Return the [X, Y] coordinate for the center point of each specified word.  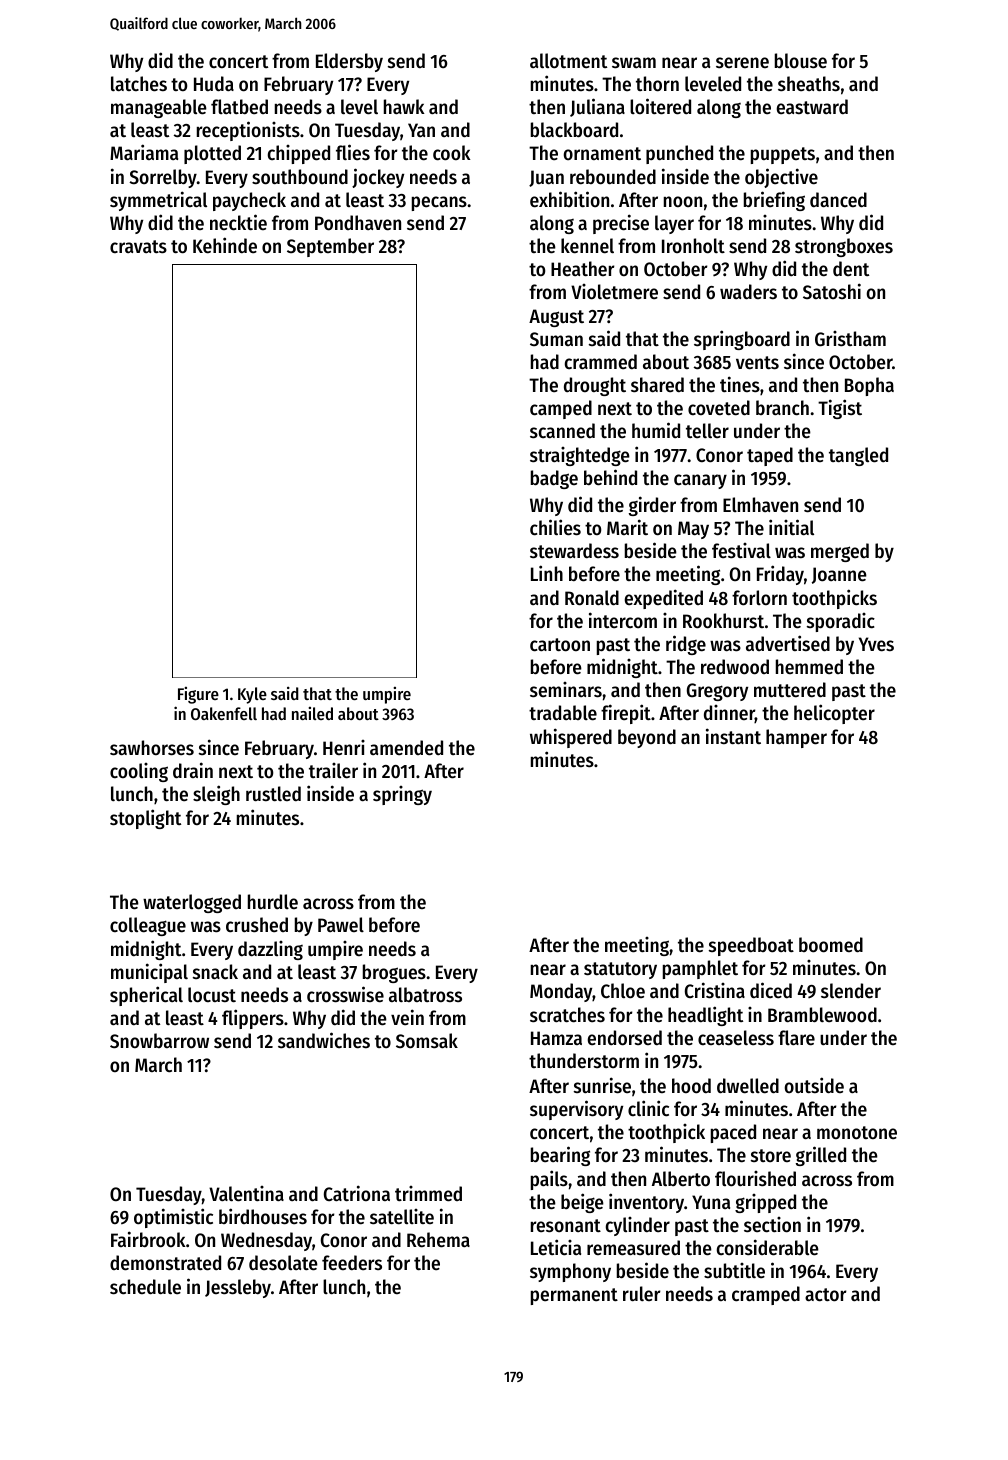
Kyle [252, 695]
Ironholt [693, 246]
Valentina [246, 1194]
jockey [378, 178]
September [330, 247]
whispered [571, 738]
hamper [796, 738]
